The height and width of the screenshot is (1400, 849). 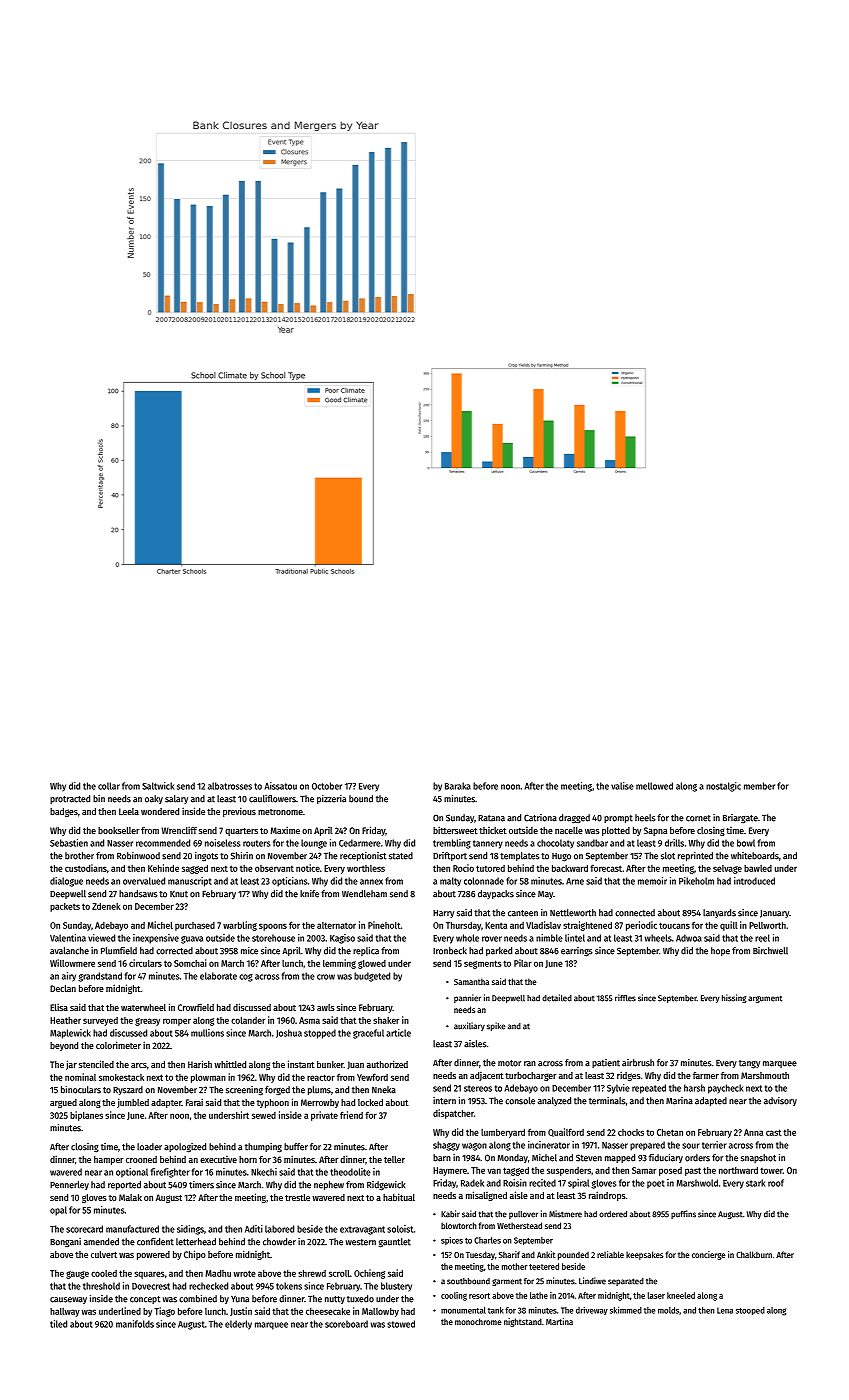 I want to click on Arne, so click(x=575, y=881).
